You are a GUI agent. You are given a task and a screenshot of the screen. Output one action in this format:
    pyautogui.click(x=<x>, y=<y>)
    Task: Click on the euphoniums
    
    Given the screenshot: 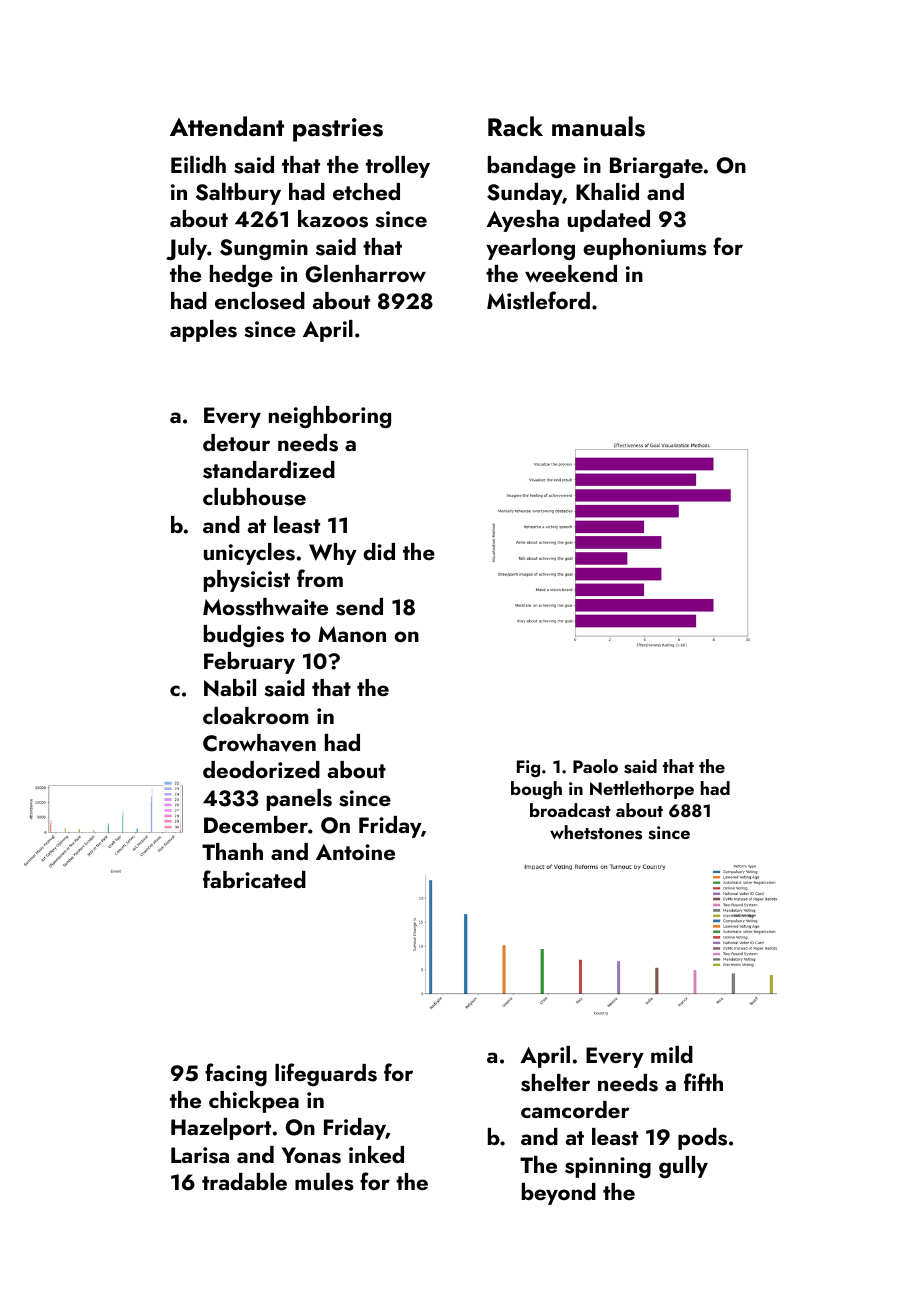 What is the action you would take?
    pyautogui.click(x=644, y=249)
